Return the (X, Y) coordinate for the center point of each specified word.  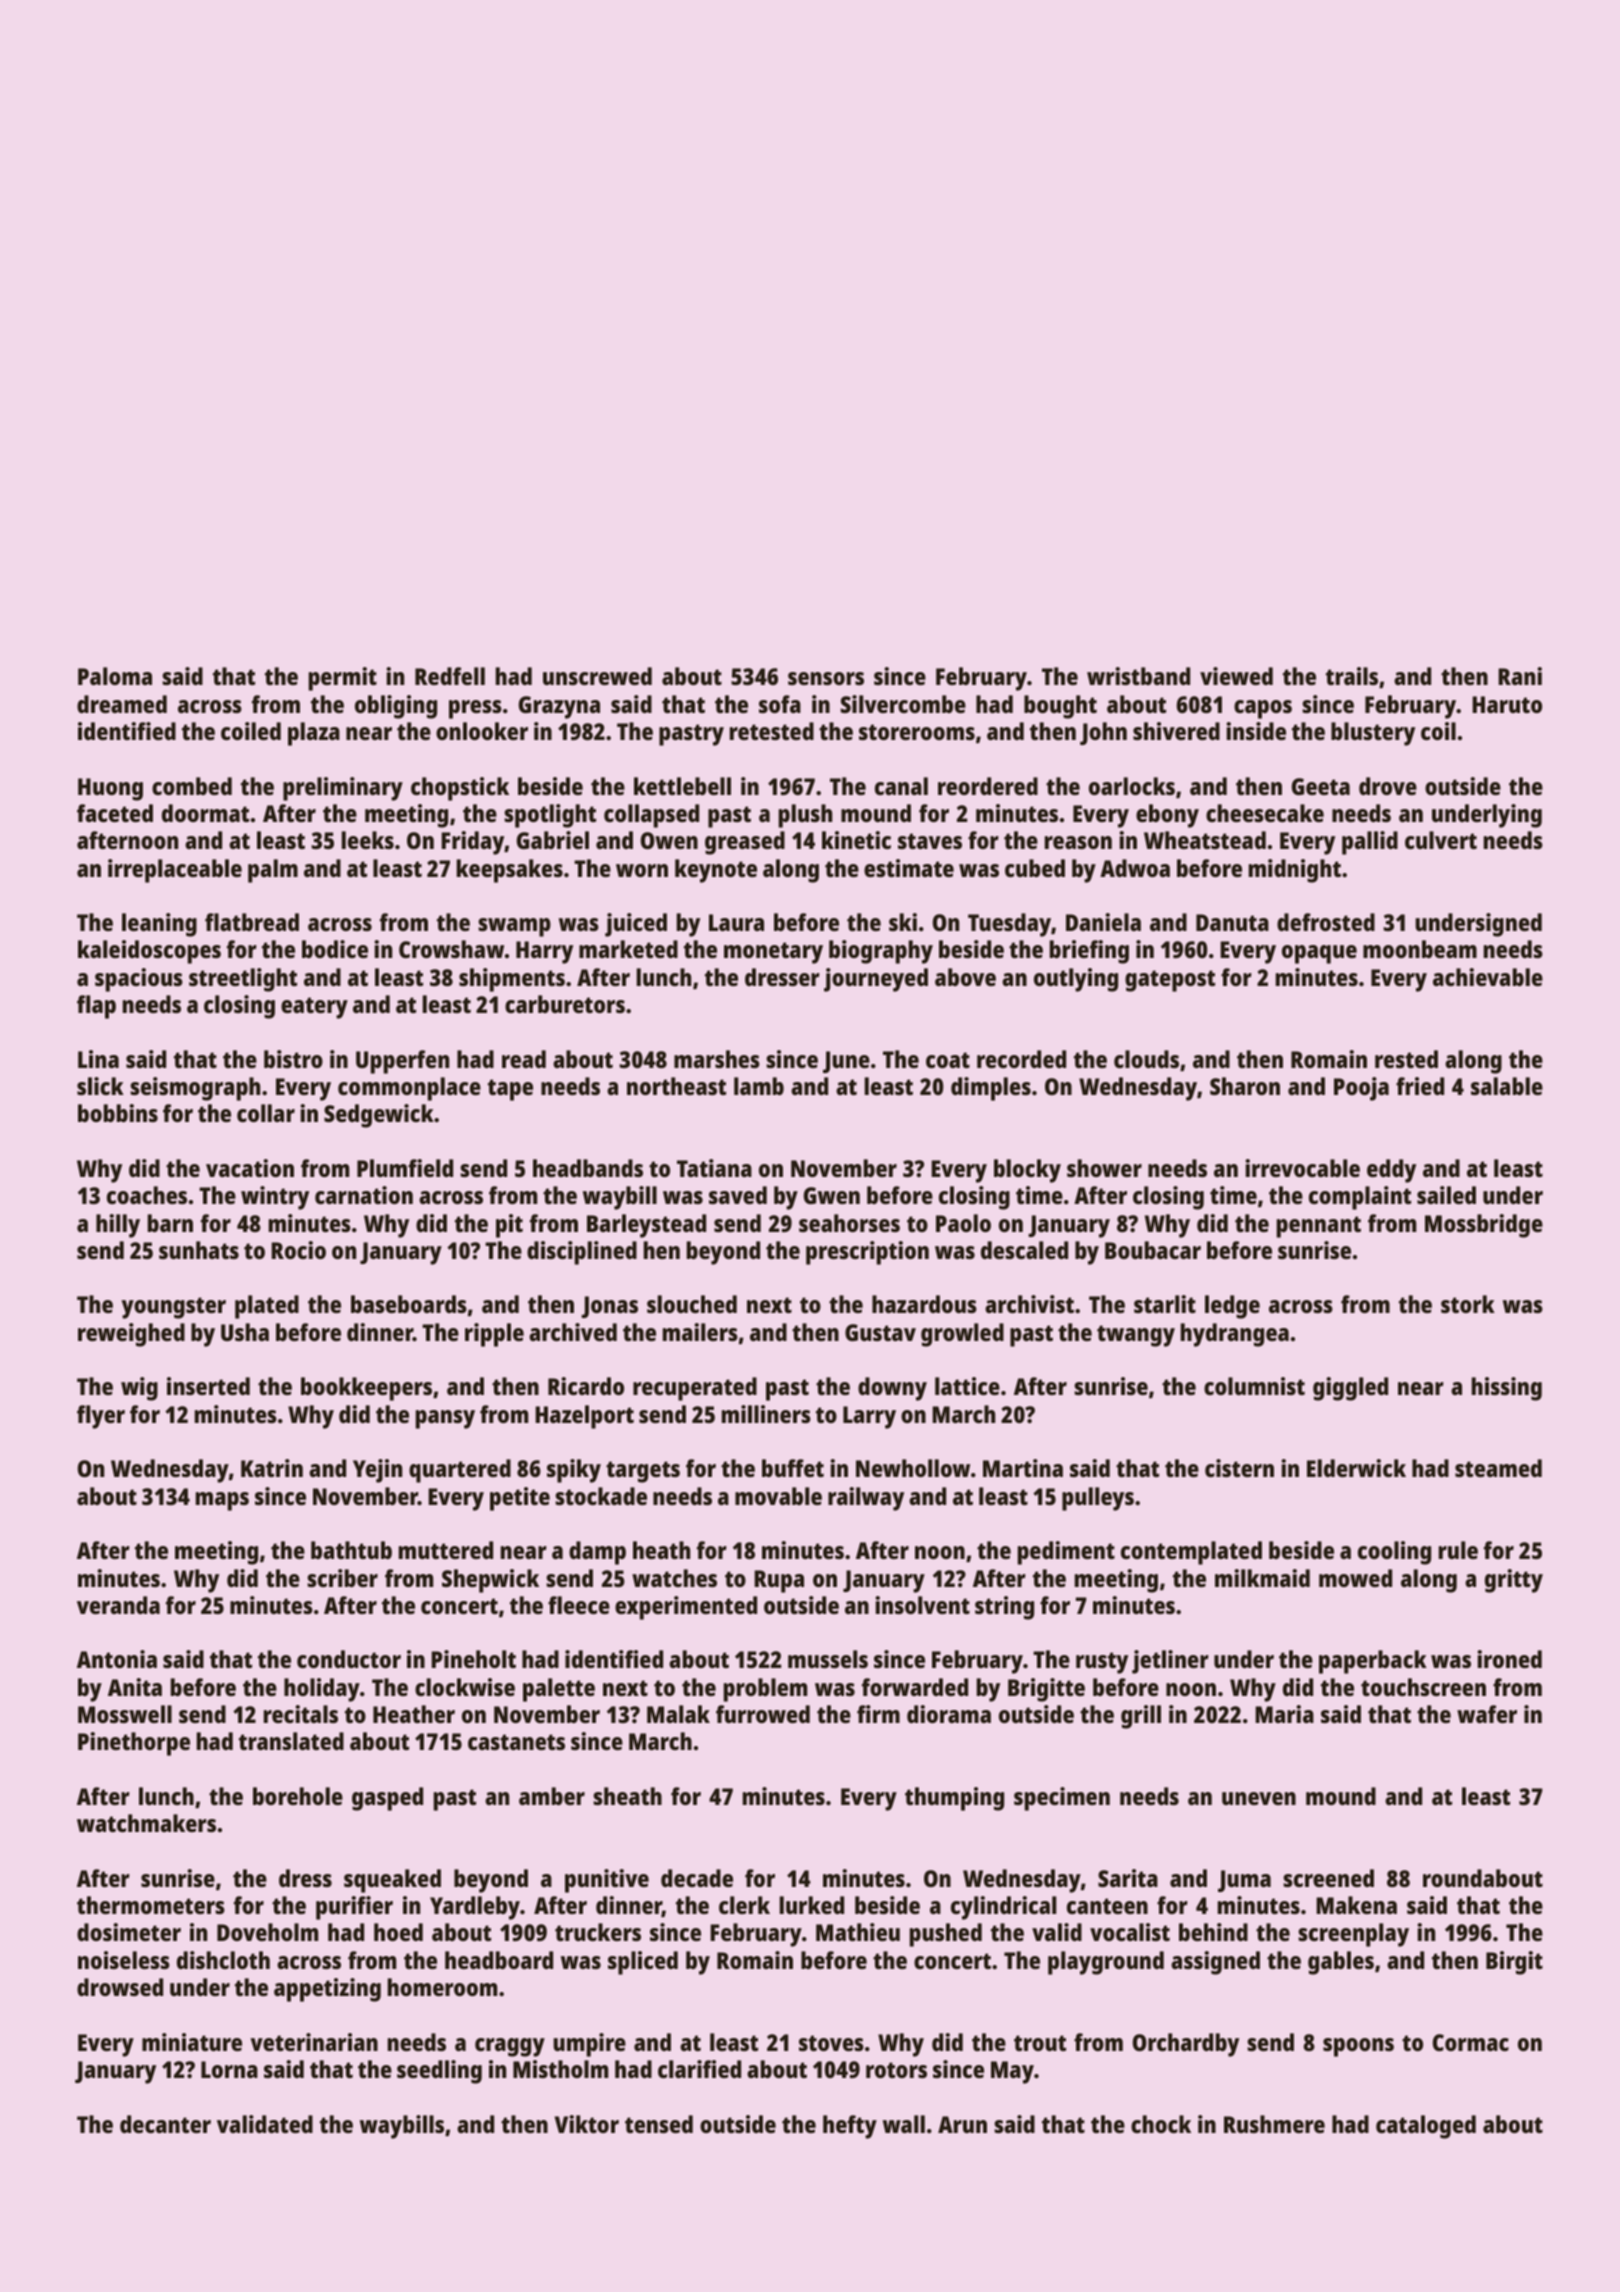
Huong (110, 789)
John (1103, 733)
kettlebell (682, 786)
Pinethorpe (134, 1744)
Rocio (298, 1250)
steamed (1498, 1468)
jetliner (1170, 1662)
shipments (512, 980)
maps (222, 1501)
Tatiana (714, 1168)
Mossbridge (1484, 1226)
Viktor (587, 2124)
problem (765, 1690)
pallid (1370, 843)
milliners (766, 1414)
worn (642, 870)
